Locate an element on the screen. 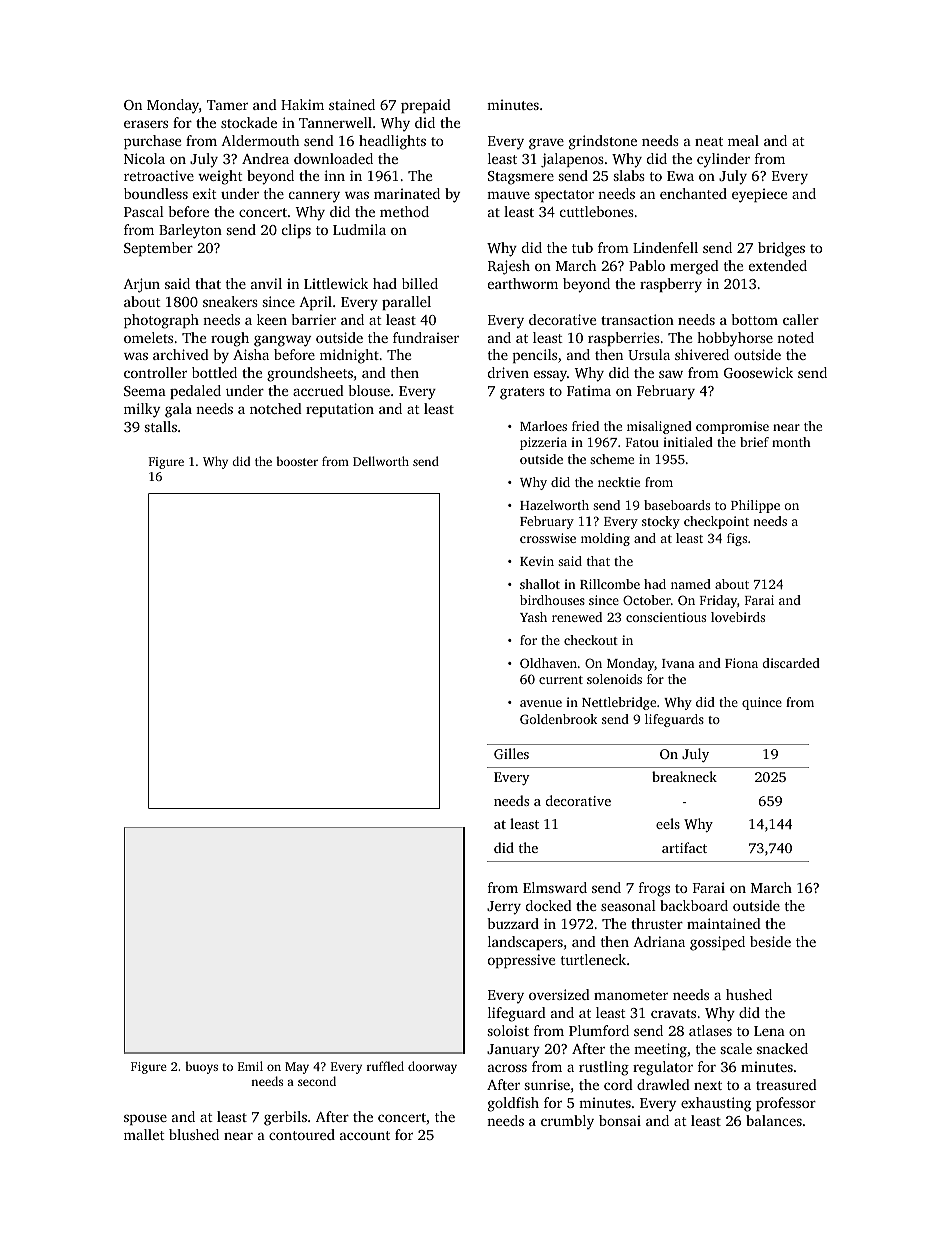  next is located at coordinates (708, 1085).
